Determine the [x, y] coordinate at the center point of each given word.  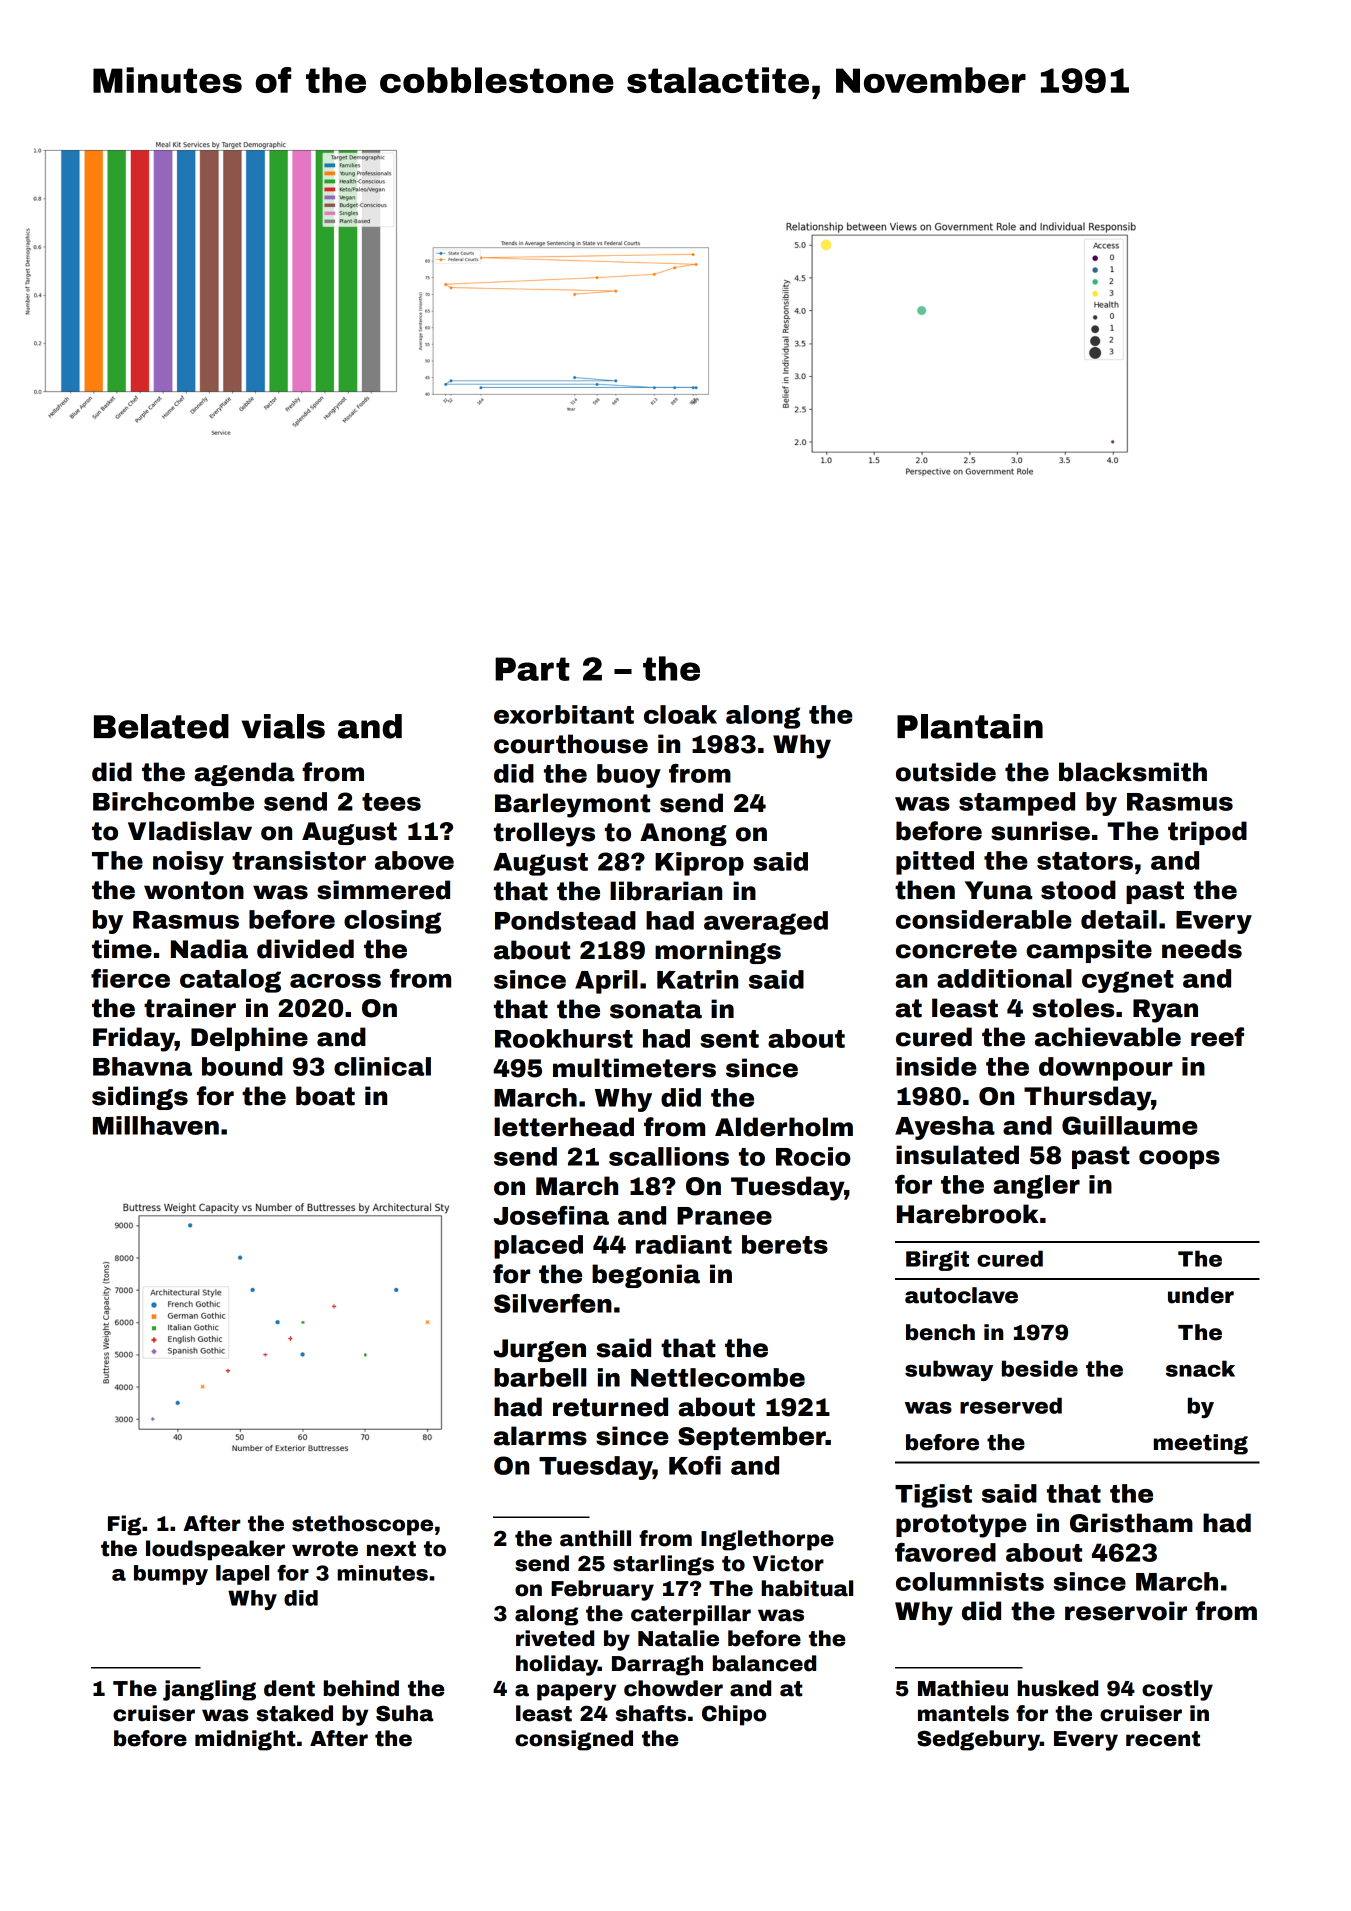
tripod [1207, 833]
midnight [245, 1740]
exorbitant [564, 714]
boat [325, 1096]
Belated [161, 726]
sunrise [1040, 831]
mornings [718, 952]
